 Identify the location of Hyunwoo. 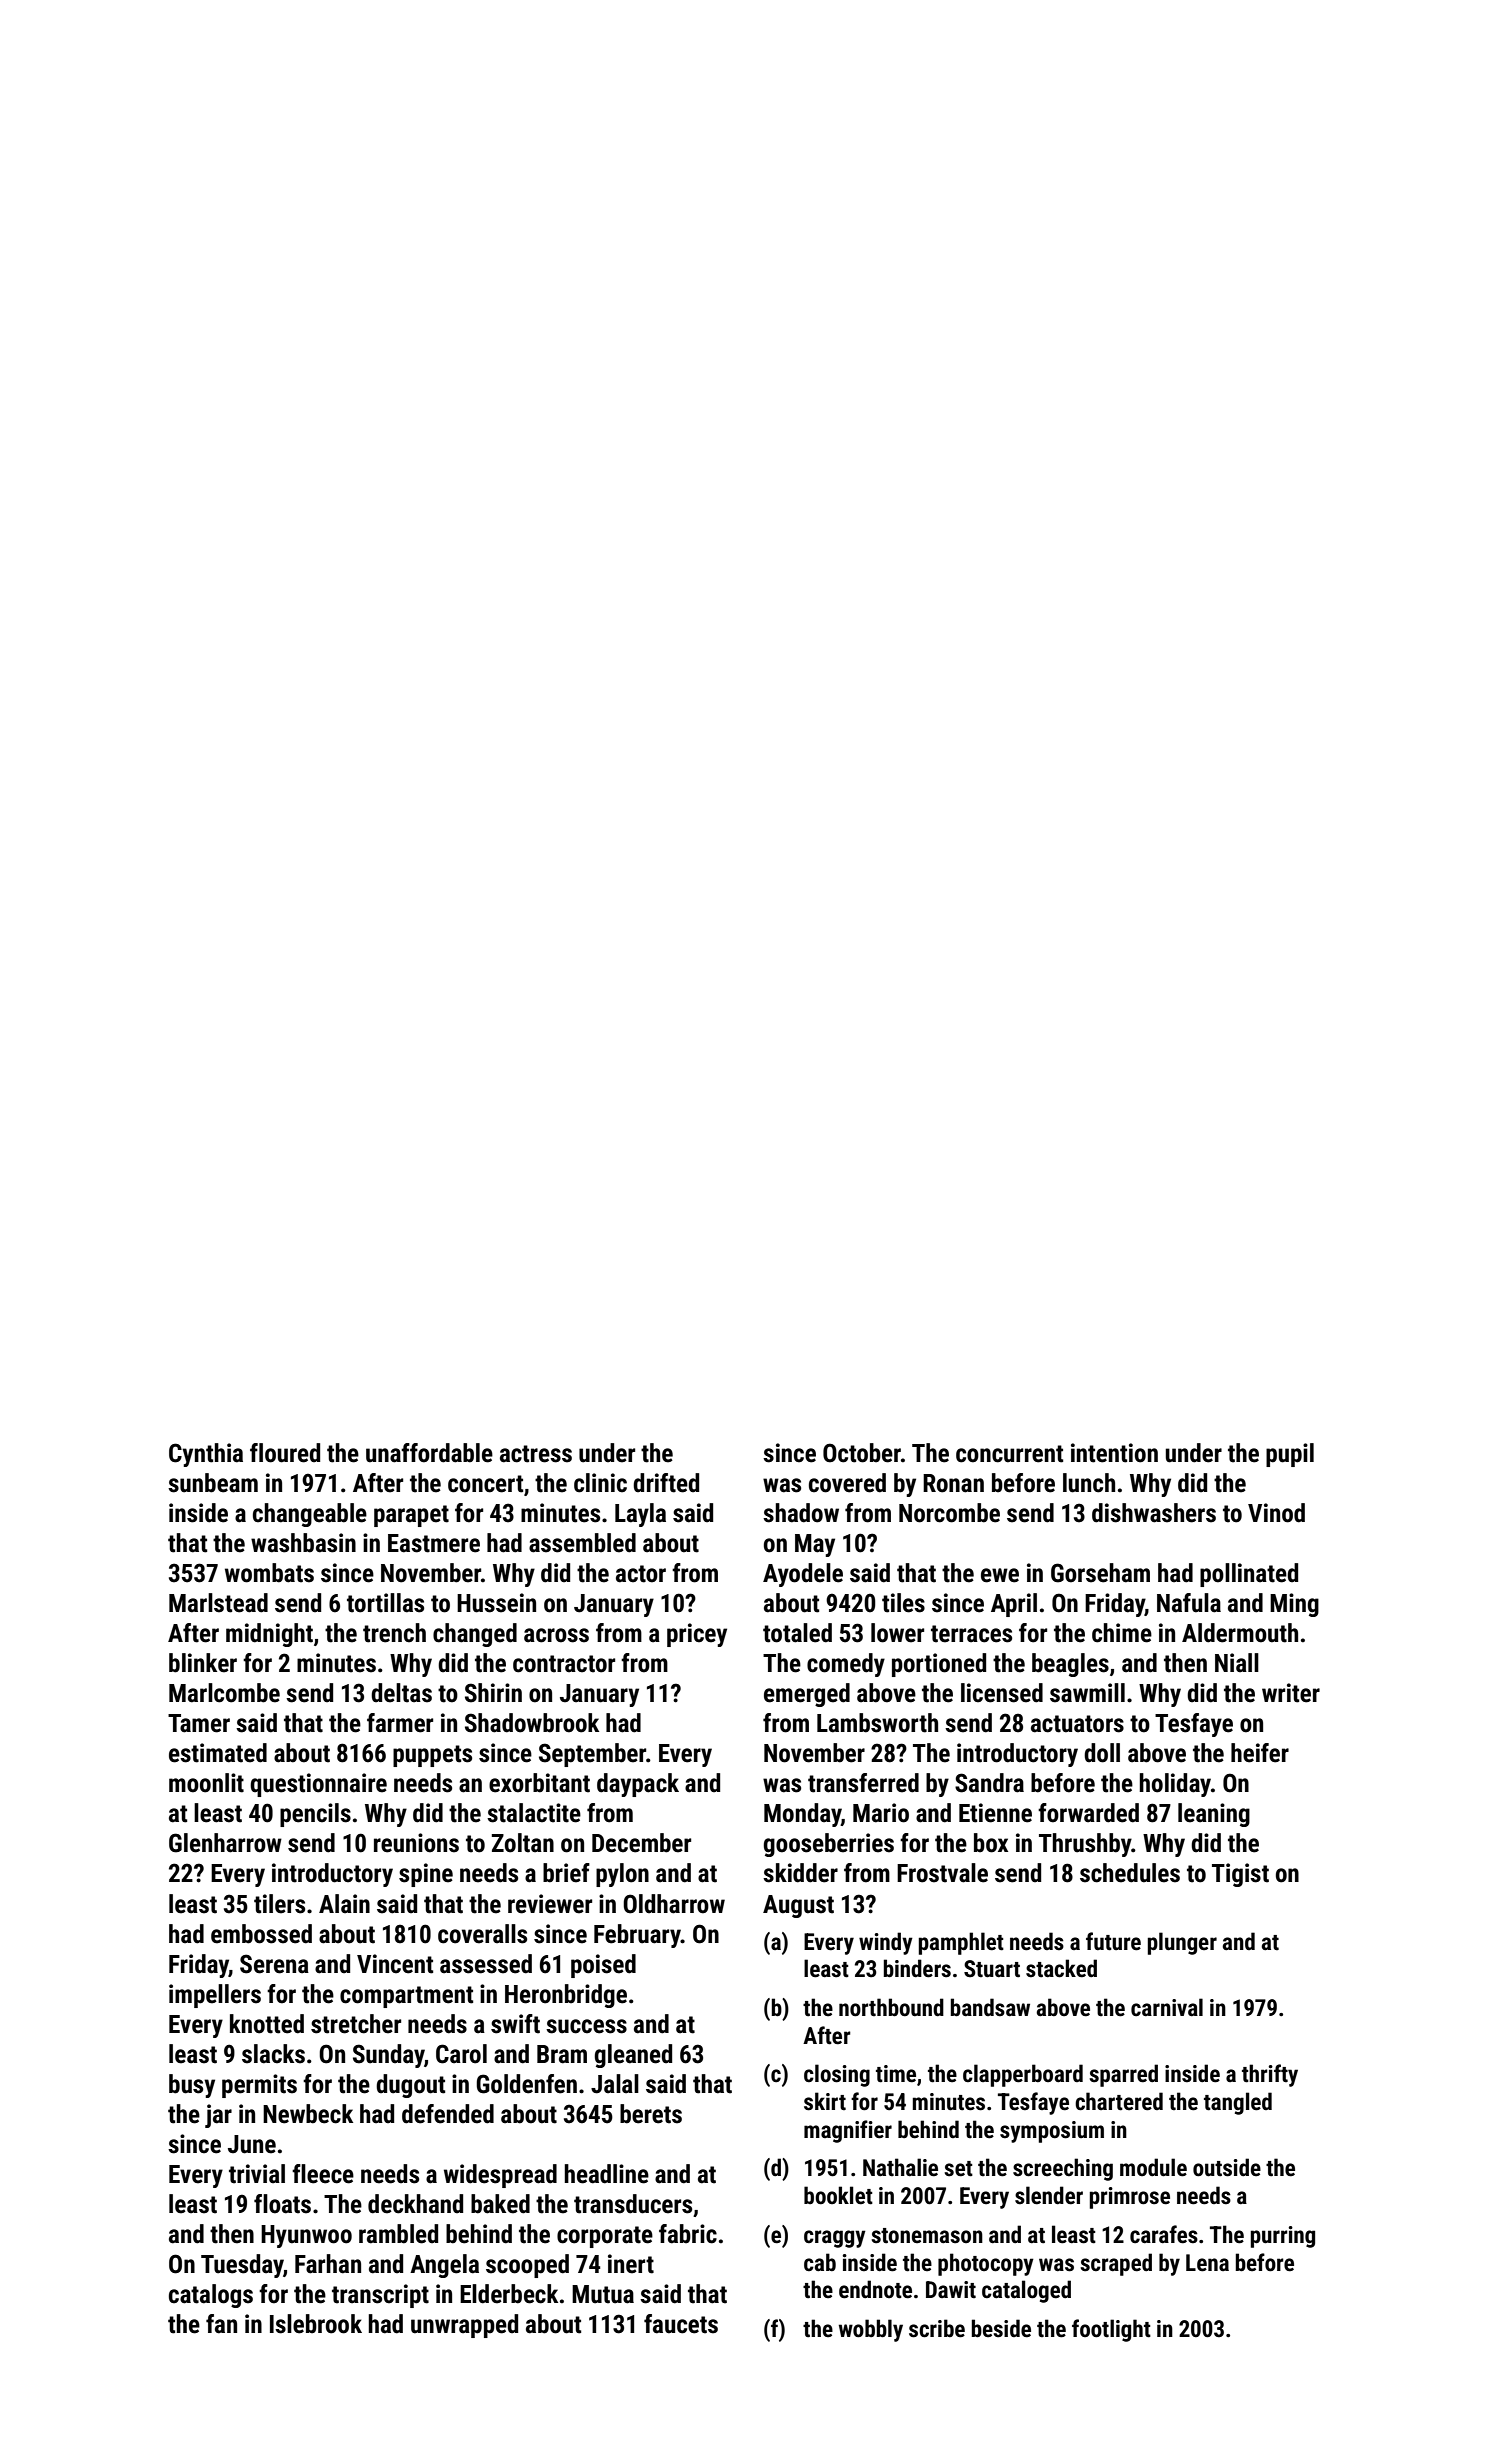
(306, 2236).
